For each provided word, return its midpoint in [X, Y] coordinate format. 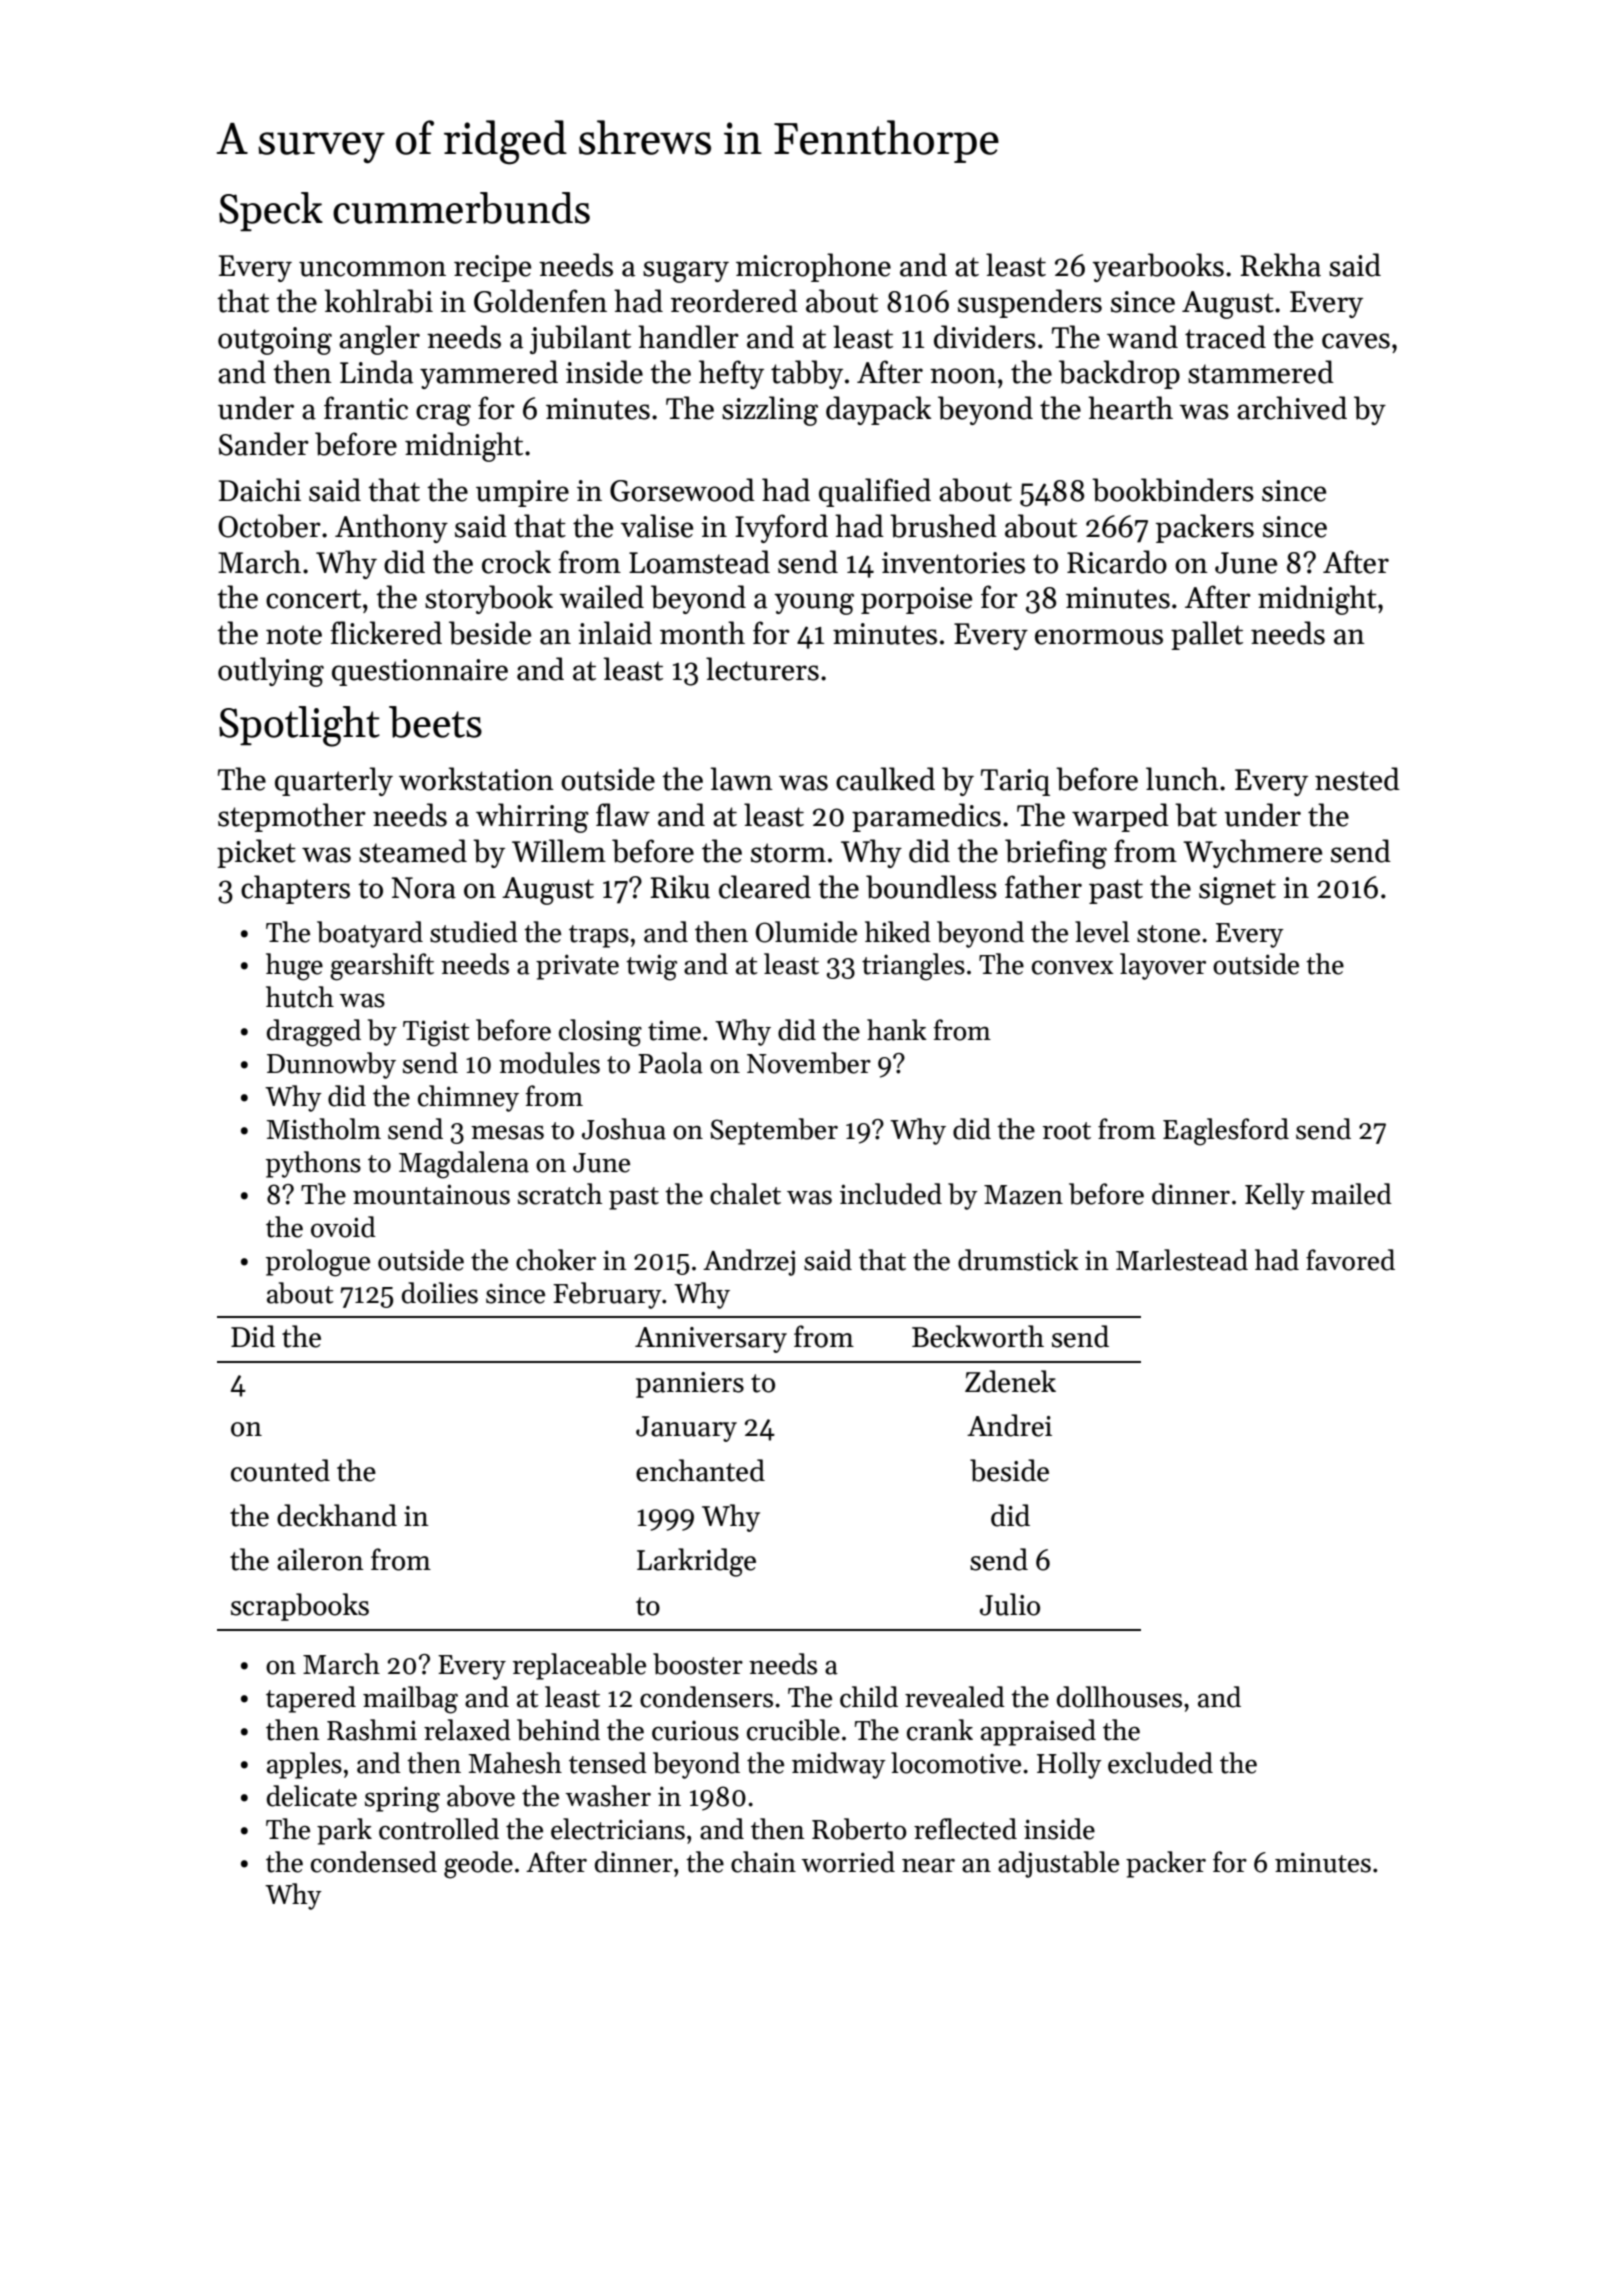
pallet [1207, 635]
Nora [424, 888]
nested [1357, 779]
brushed [943, 526]
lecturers [762, 669]
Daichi [260, 490]
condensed [374, 1862]
